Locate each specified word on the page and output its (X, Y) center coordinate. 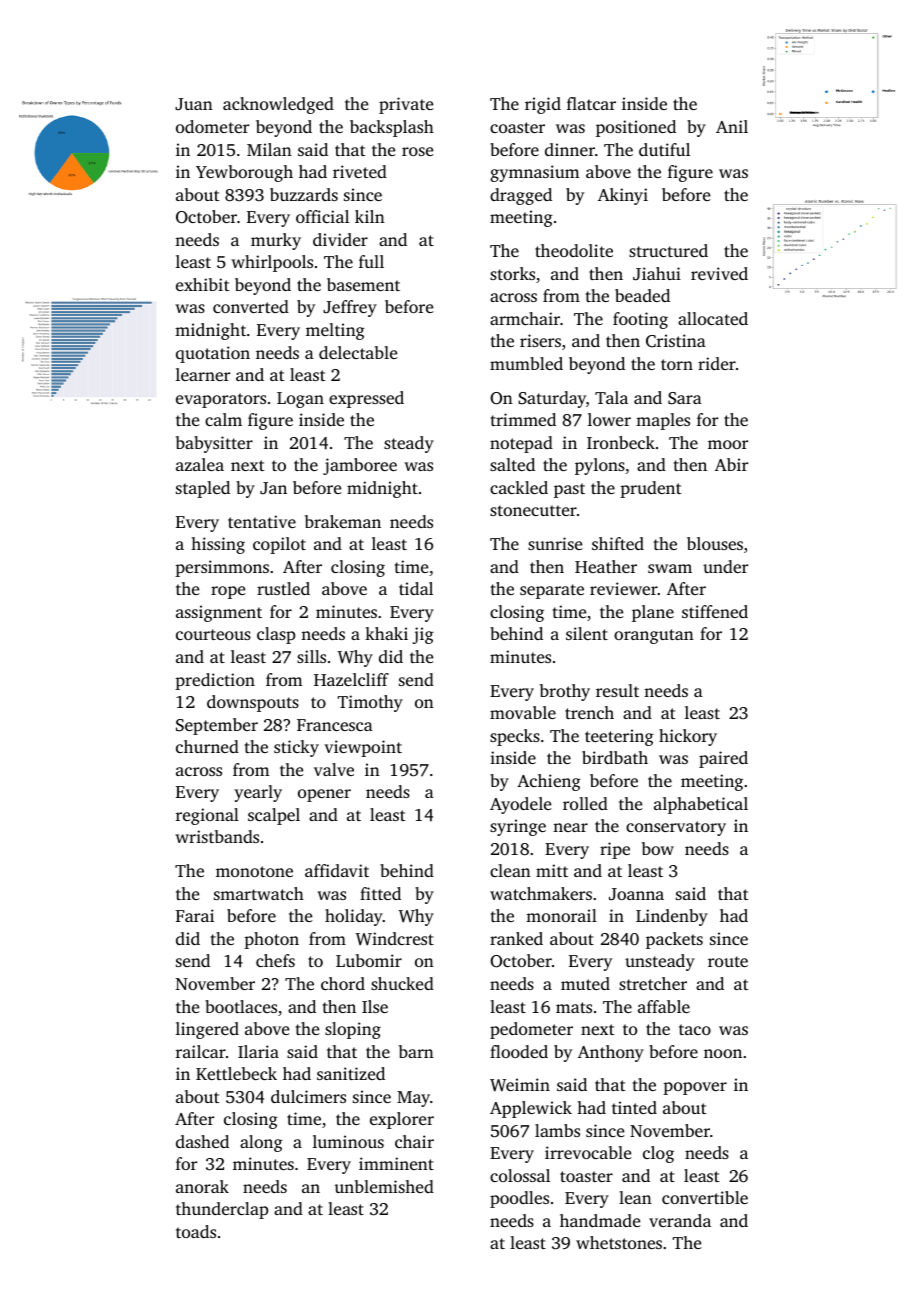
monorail (561, 915)
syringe (518, 827)
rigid (543, 105)
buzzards (304, 194)
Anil (732, 126)
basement (363, 284)
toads (196, 1231)
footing (640, 320)
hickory (688, 737)
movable (523, 712)
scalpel (274, 816)
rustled (283, 588)
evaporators (221, 400)
